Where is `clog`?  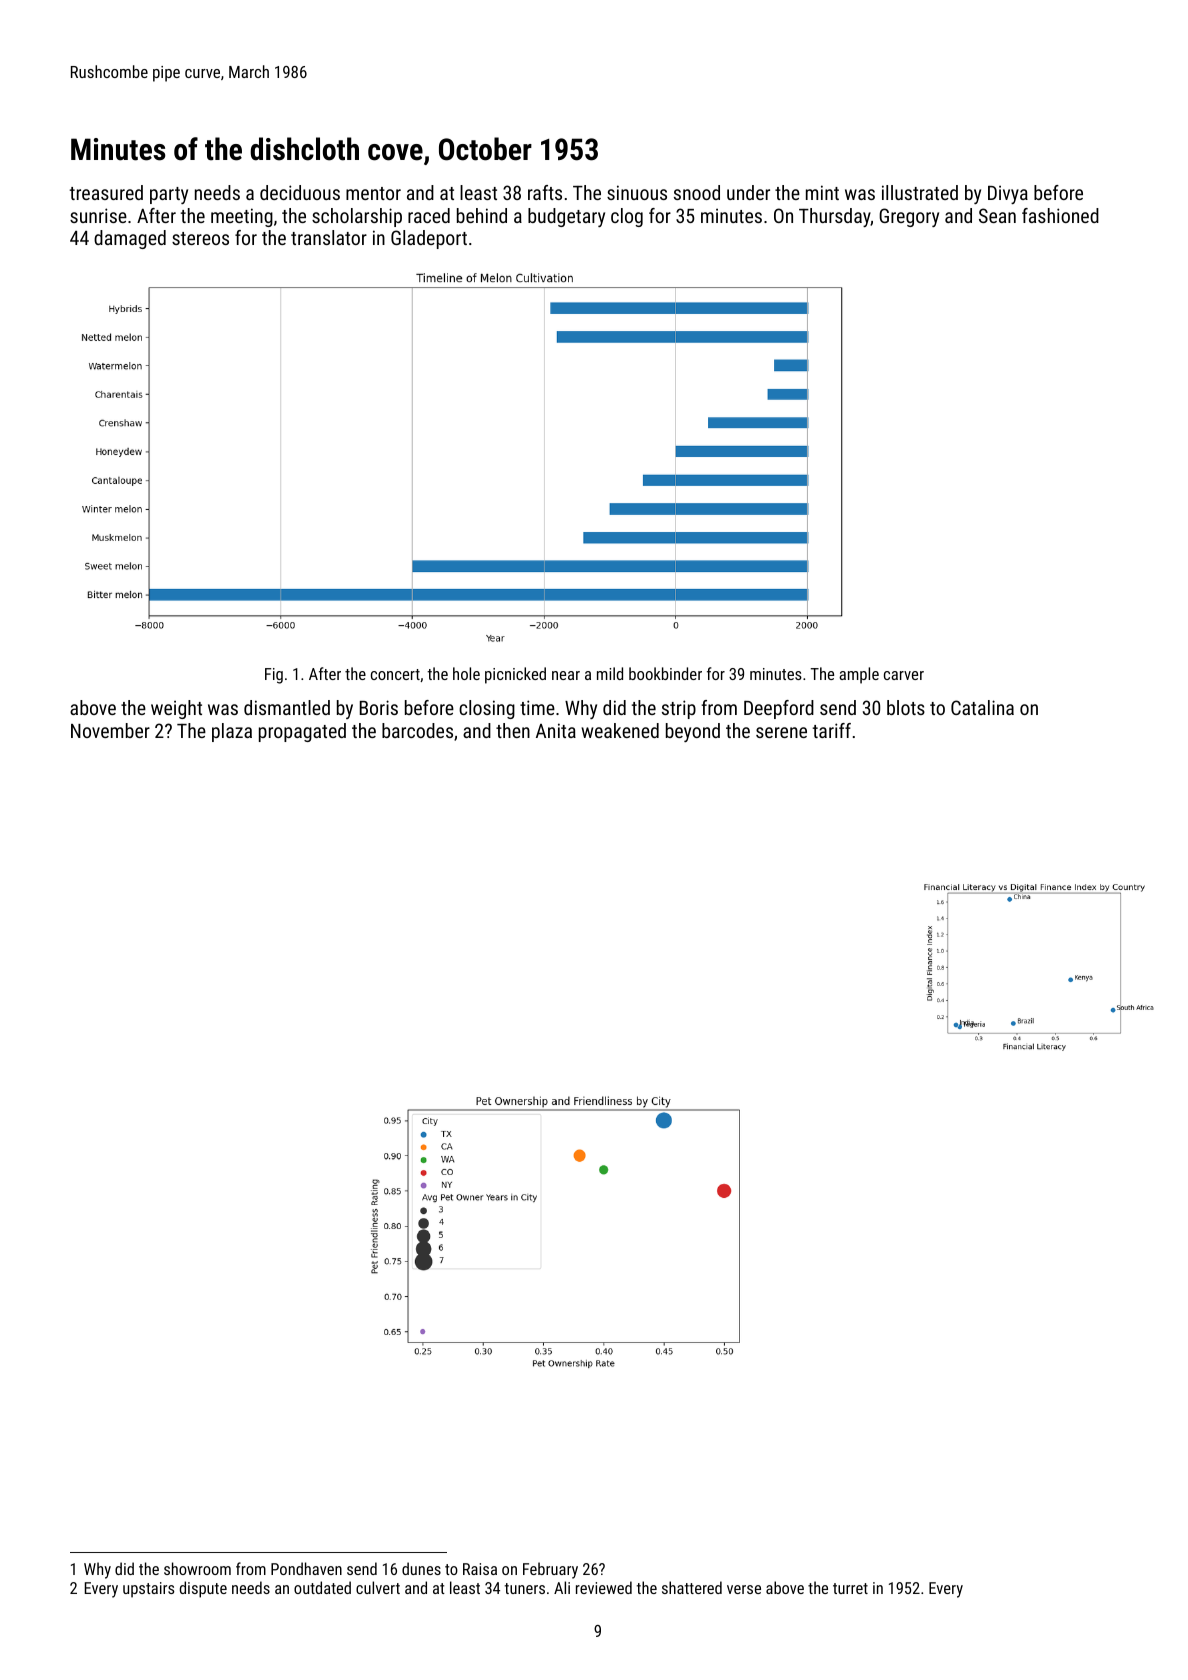 clog is located at coordinates (627, 217).
